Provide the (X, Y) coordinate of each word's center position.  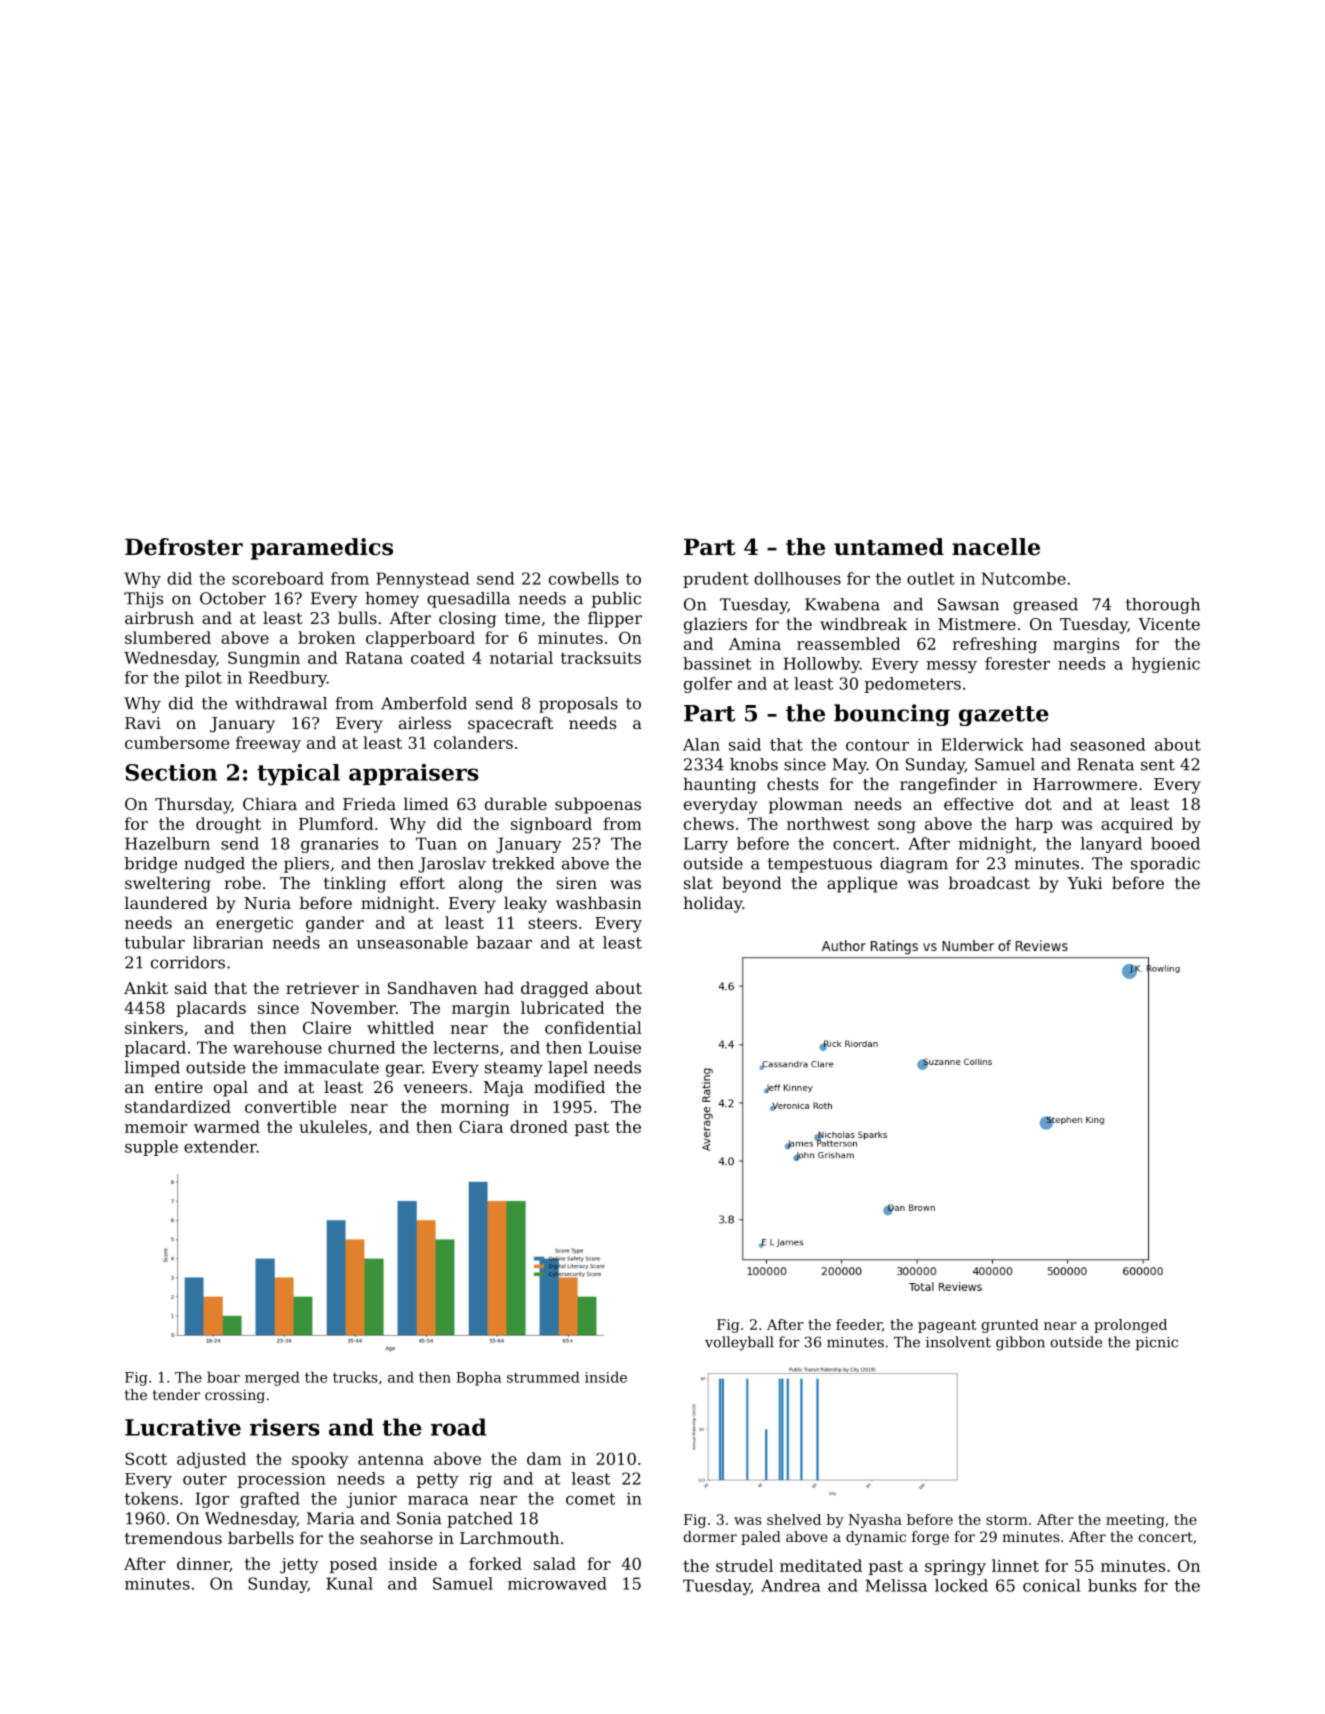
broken (326, 637)
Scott (146, 1458)
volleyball (739, 1343)
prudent (716, 580)
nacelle (996, 547)
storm (1007, 1520)
